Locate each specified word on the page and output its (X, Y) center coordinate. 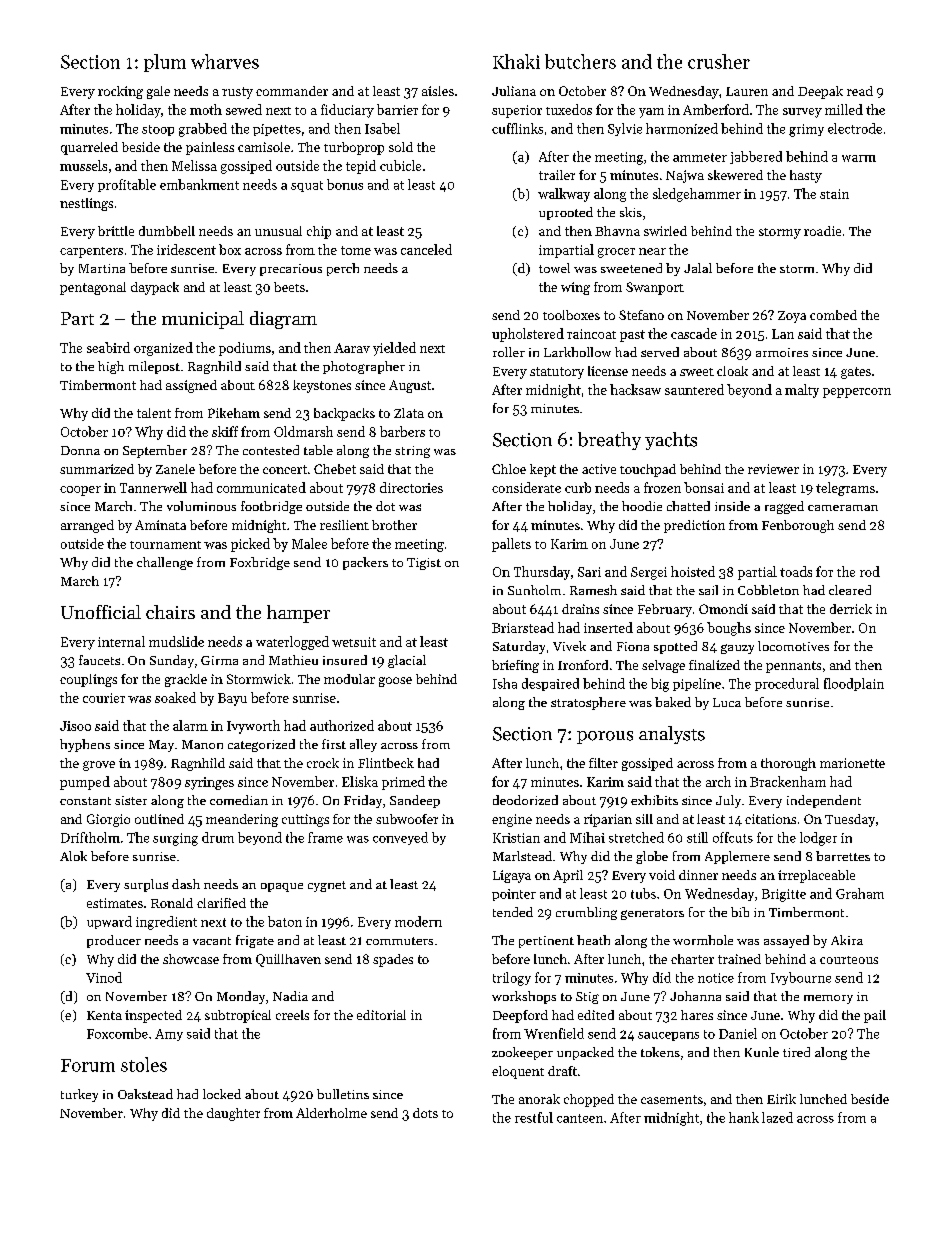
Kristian (516, 838)
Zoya (792, 317)
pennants (793, 667)
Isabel (382, 128)
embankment (199, 184)
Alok (73, 856)
